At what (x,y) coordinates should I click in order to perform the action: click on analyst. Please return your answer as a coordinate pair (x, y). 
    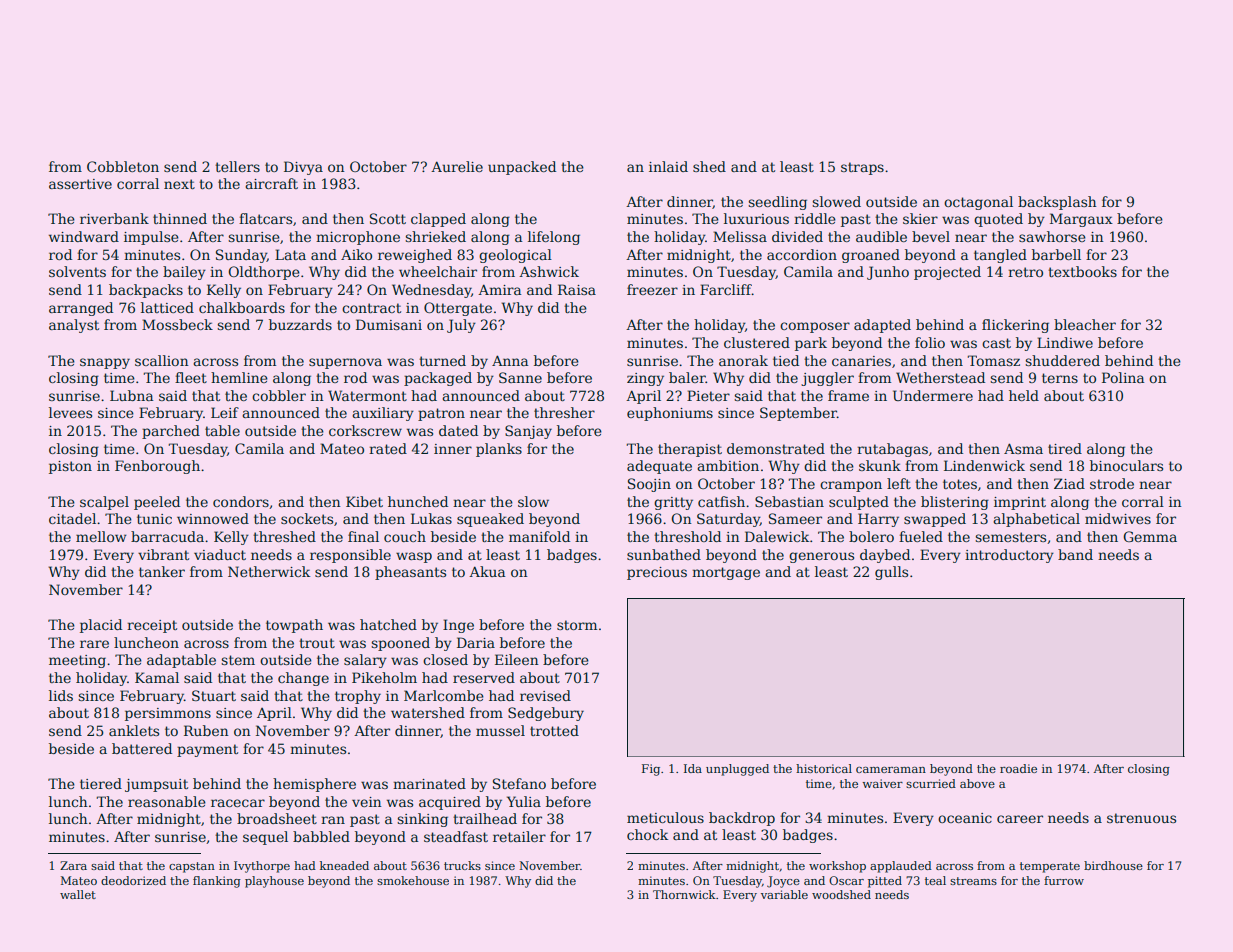
    Looking at the image, I should click on (74, 326).
